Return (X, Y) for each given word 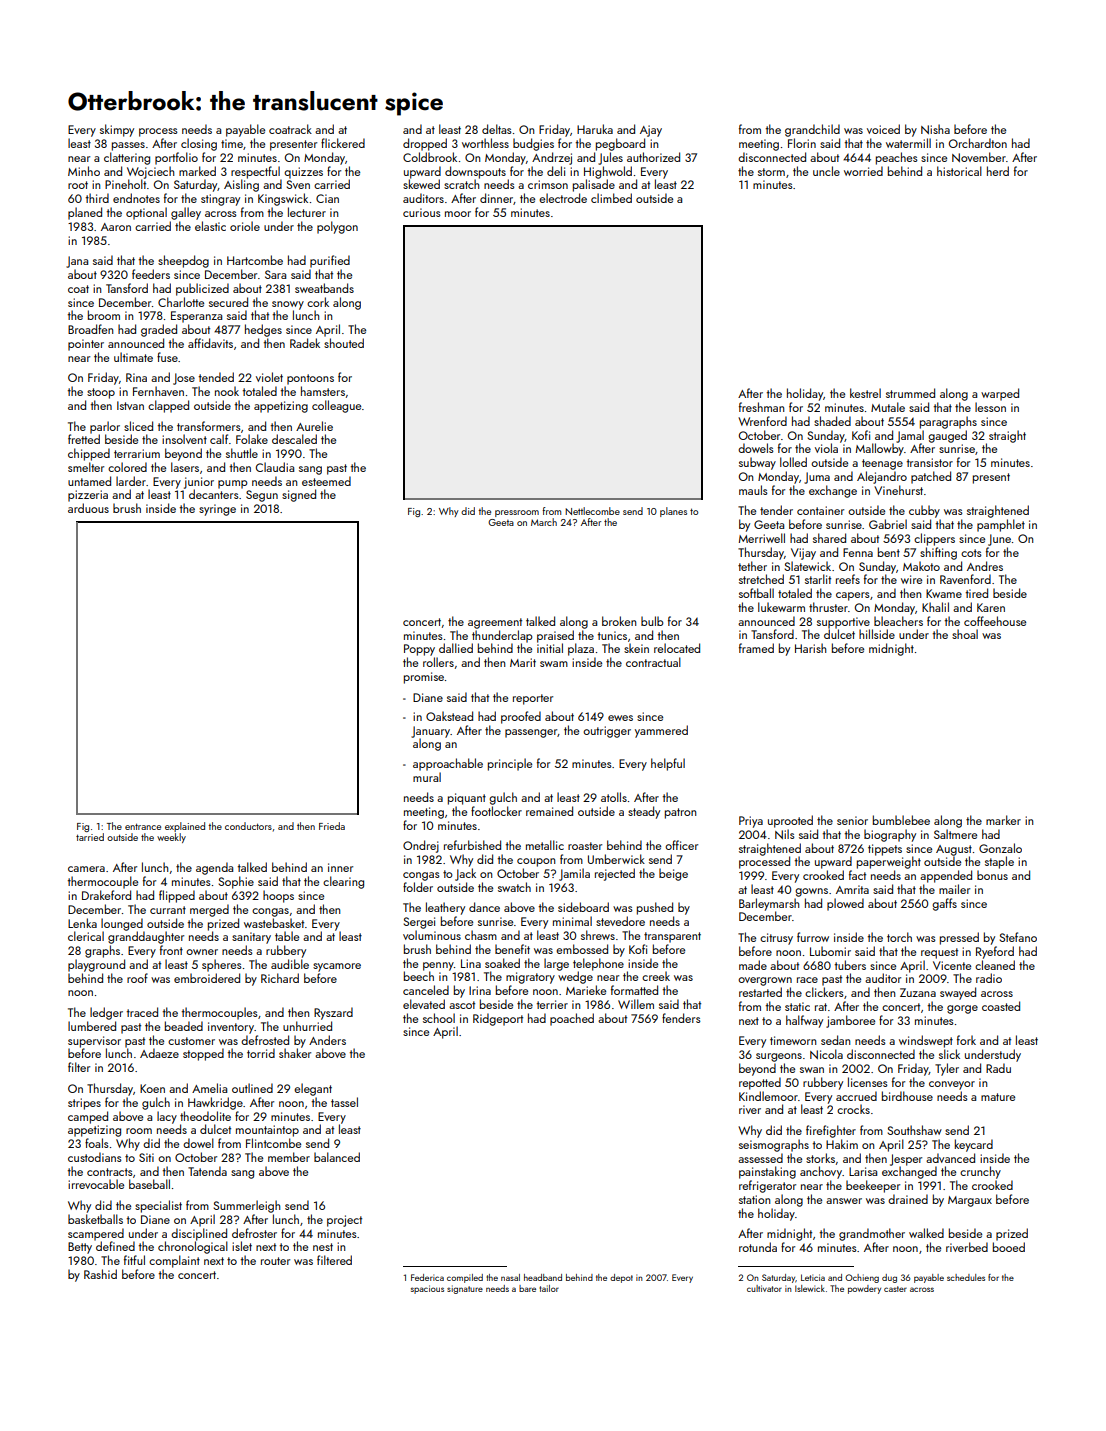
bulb (652, 621)
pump (233, 484)
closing (199, 144)
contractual (653, 662)
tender (776, 510)
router (275, 1261)
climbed (611, 198)
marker (1003, 820)
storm (771, 172)
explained (185, 827)
